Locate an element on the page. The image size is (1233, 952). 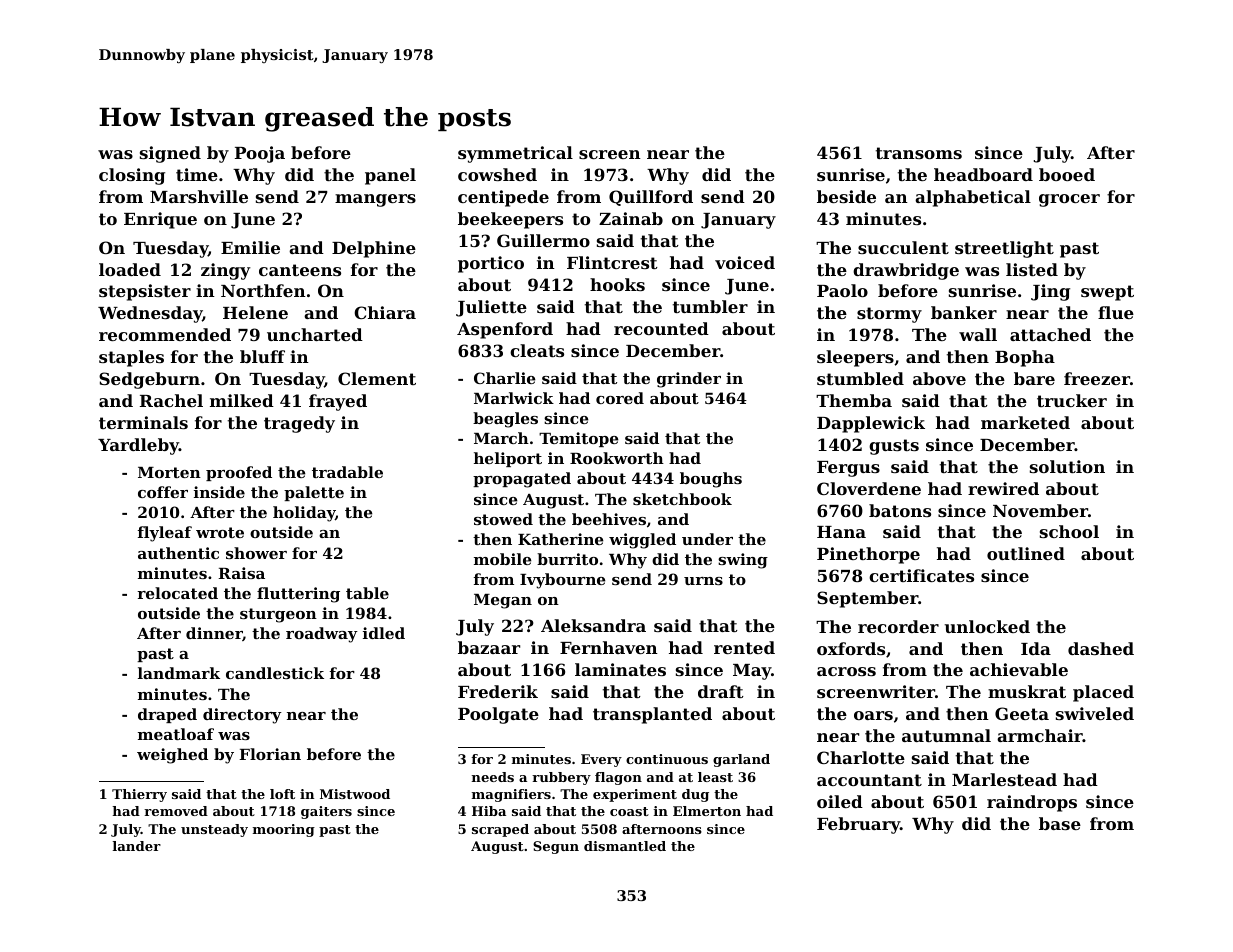
Helene is located at coordinates (255, 312).
